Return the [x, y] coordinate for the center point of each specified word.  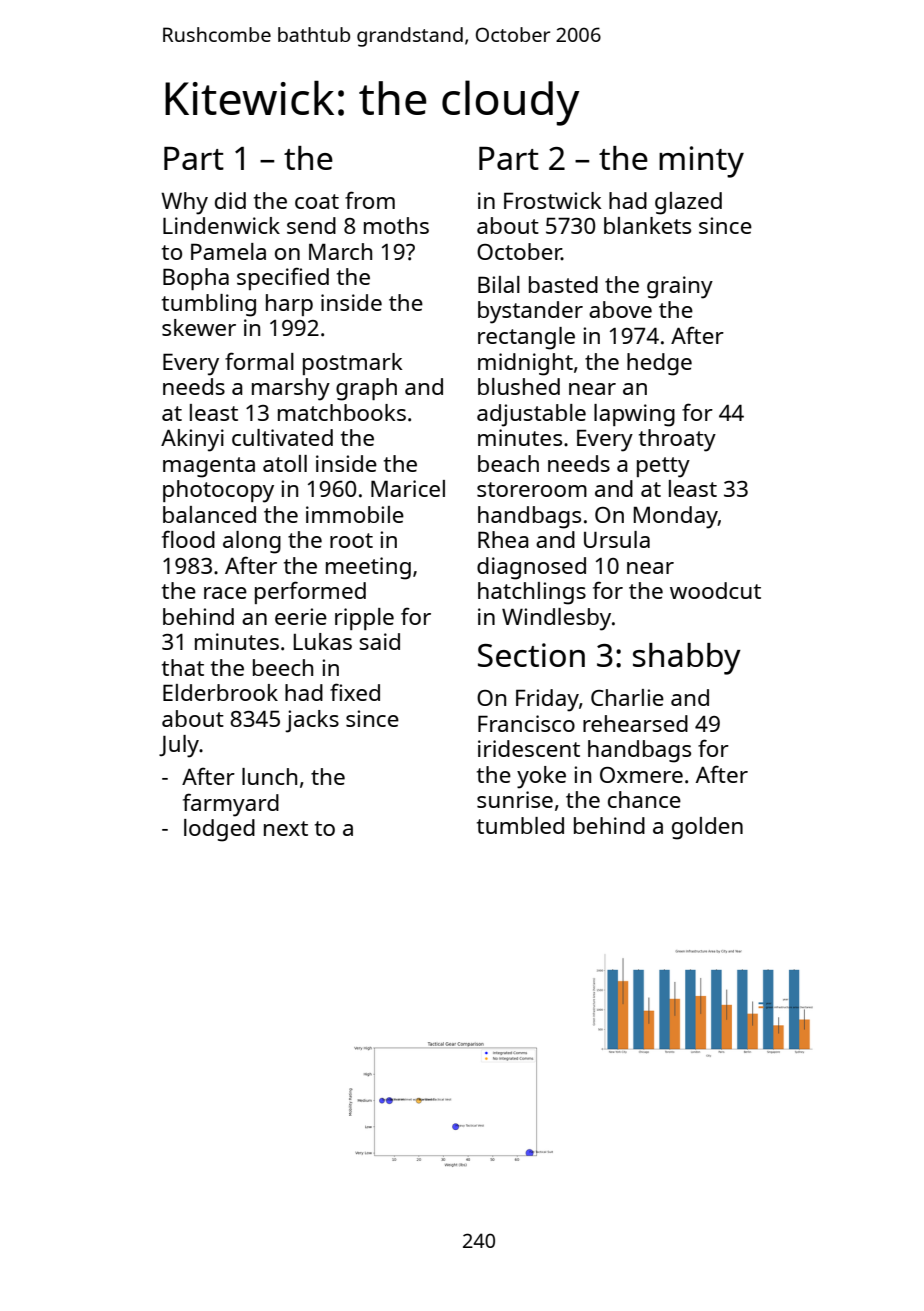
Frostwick [553, 200]
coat [317, 201]
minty [701, 162]
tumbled [520, 825]
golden [707, 828]
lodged [219, 830]
